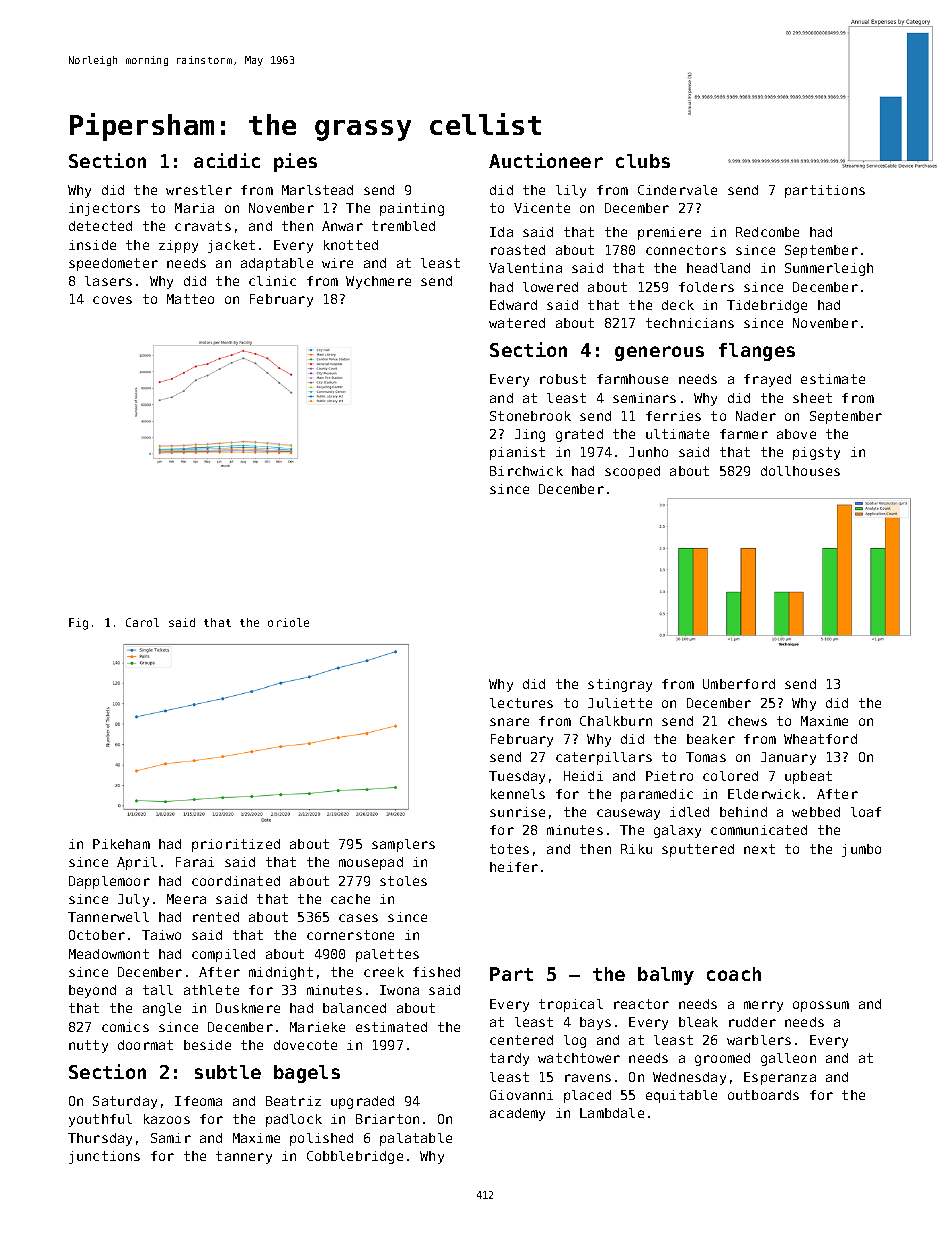 The height and width of the screenshot is (1233, 952). I want to click on snare, so click(509, 722).
